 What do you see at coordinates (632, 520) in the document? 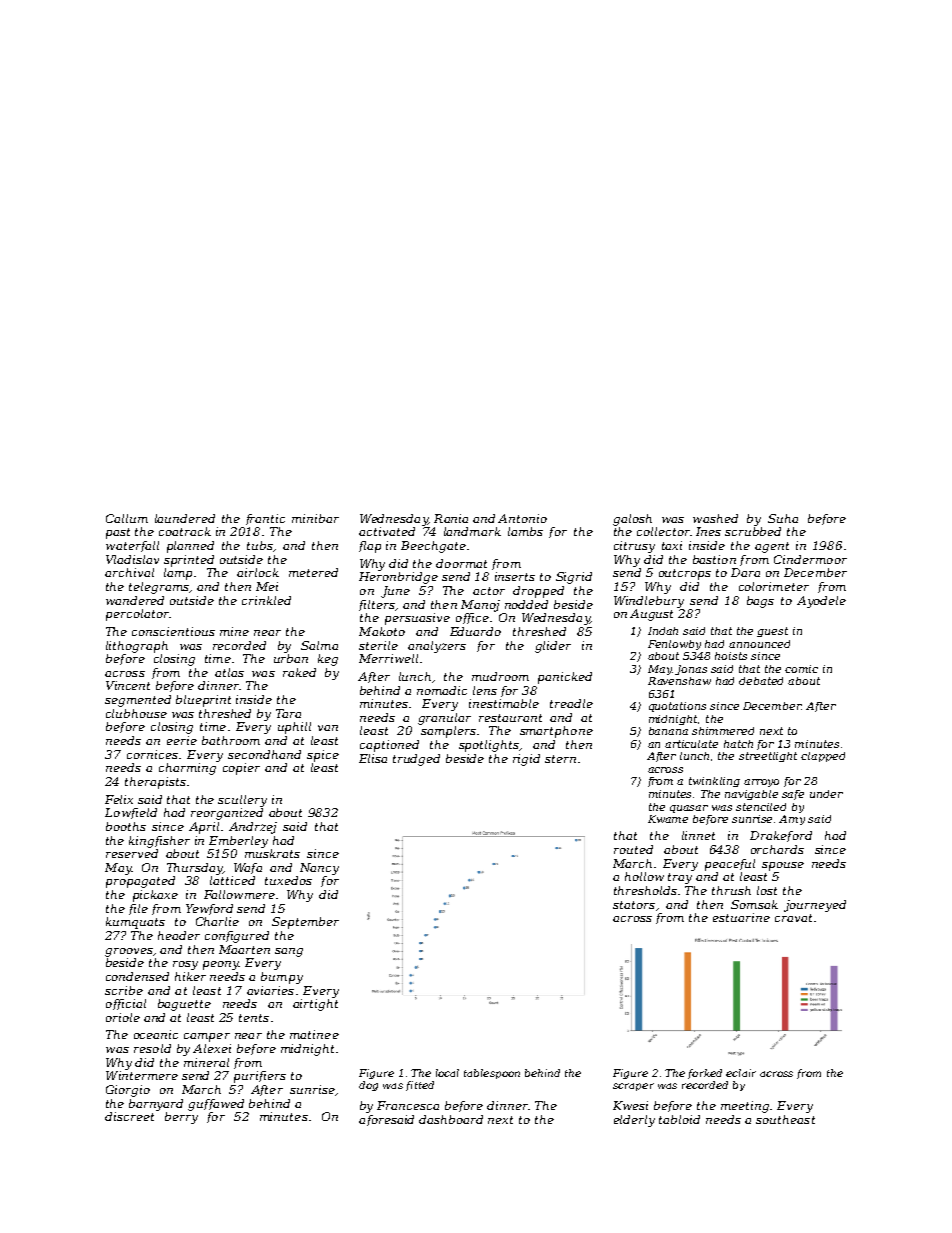
I see `galosh` at bounding box center [632, 520].
